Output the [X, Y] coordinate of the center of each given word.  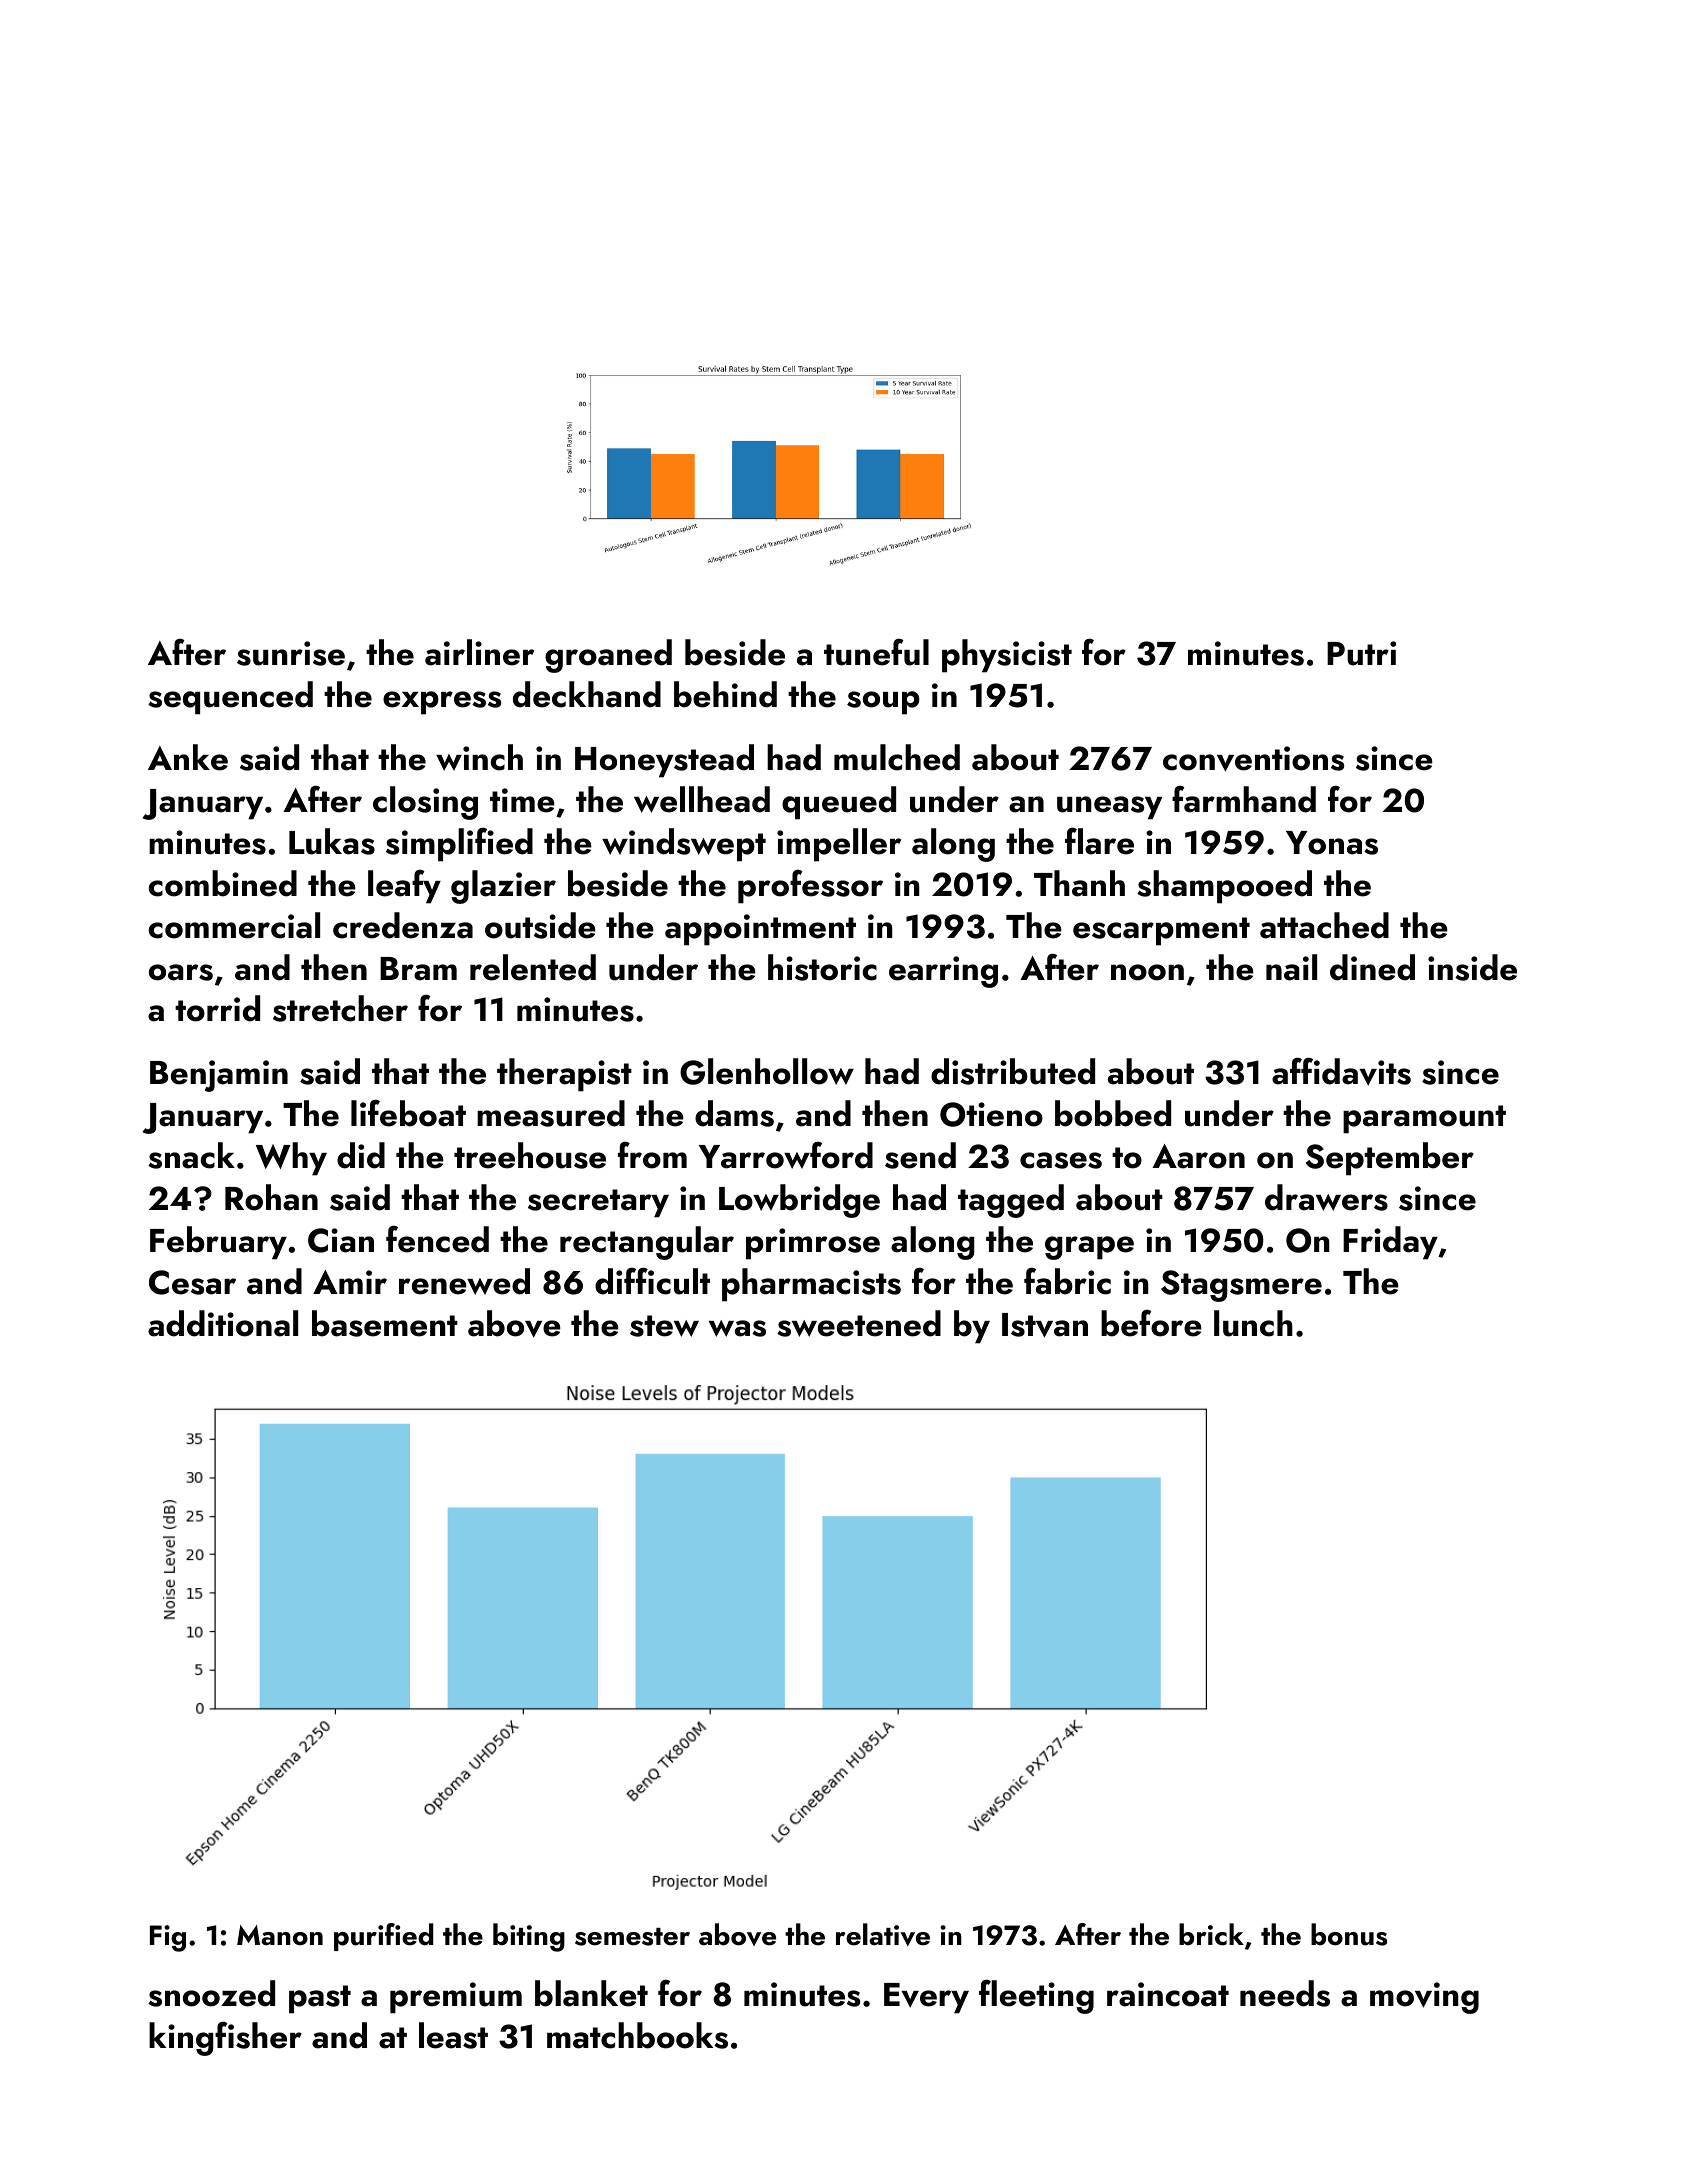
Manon [280, 1935]
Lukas [332, 841]
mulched [897, 757]
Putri [1361, 653]
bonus [1349, 1934]
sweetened [859, 1323]
